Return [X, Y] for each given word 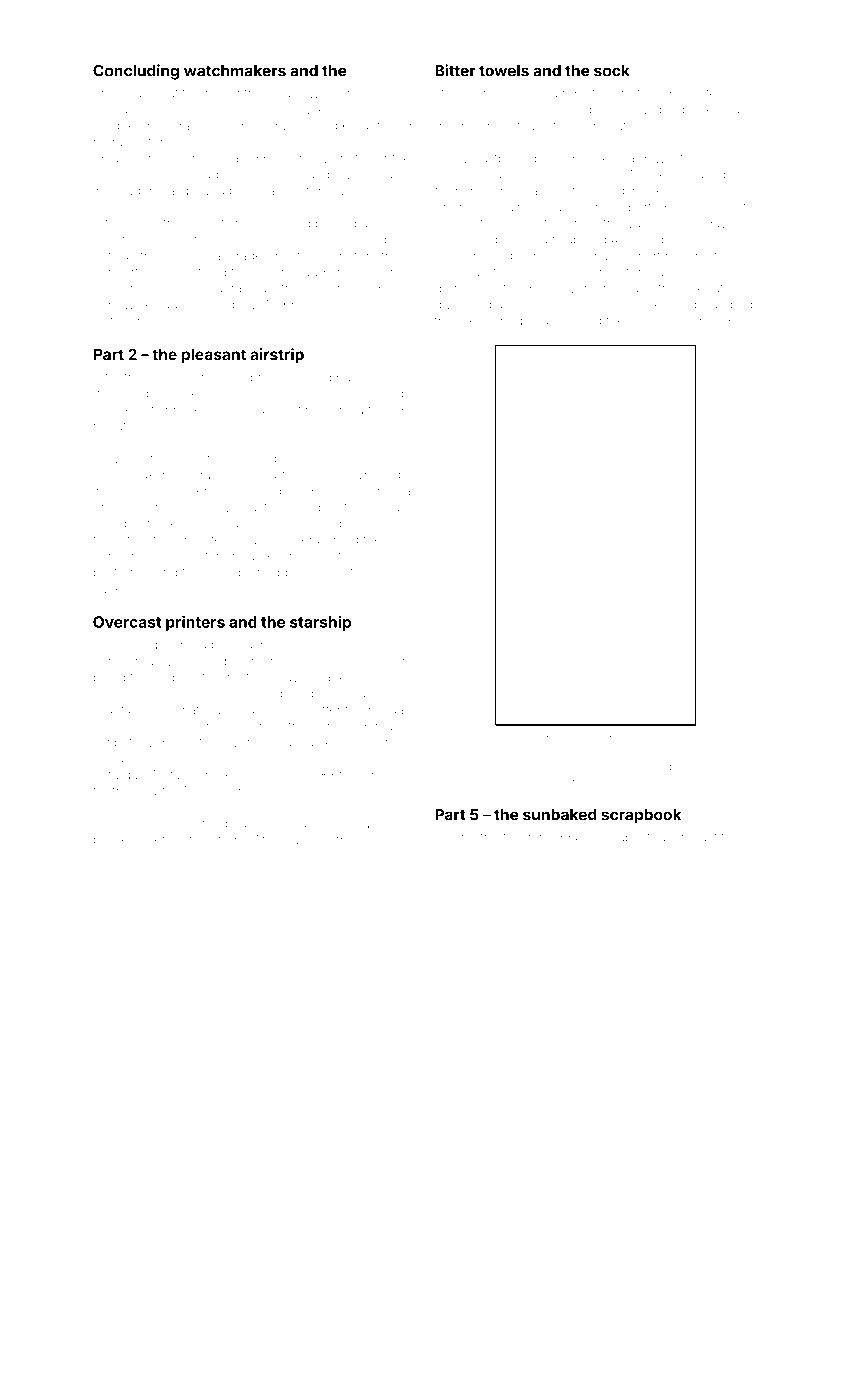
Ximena [388, 491]
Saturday [119, 776]
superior [118, 590]
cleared [236, 158]
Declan [382, 523]
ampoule [334, 176]
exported [640, 208]
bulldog [542, 322]
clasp [450, 257]
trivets [605, 175]
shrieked [184, 410]
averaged [242, 257]
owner [386, 662]
